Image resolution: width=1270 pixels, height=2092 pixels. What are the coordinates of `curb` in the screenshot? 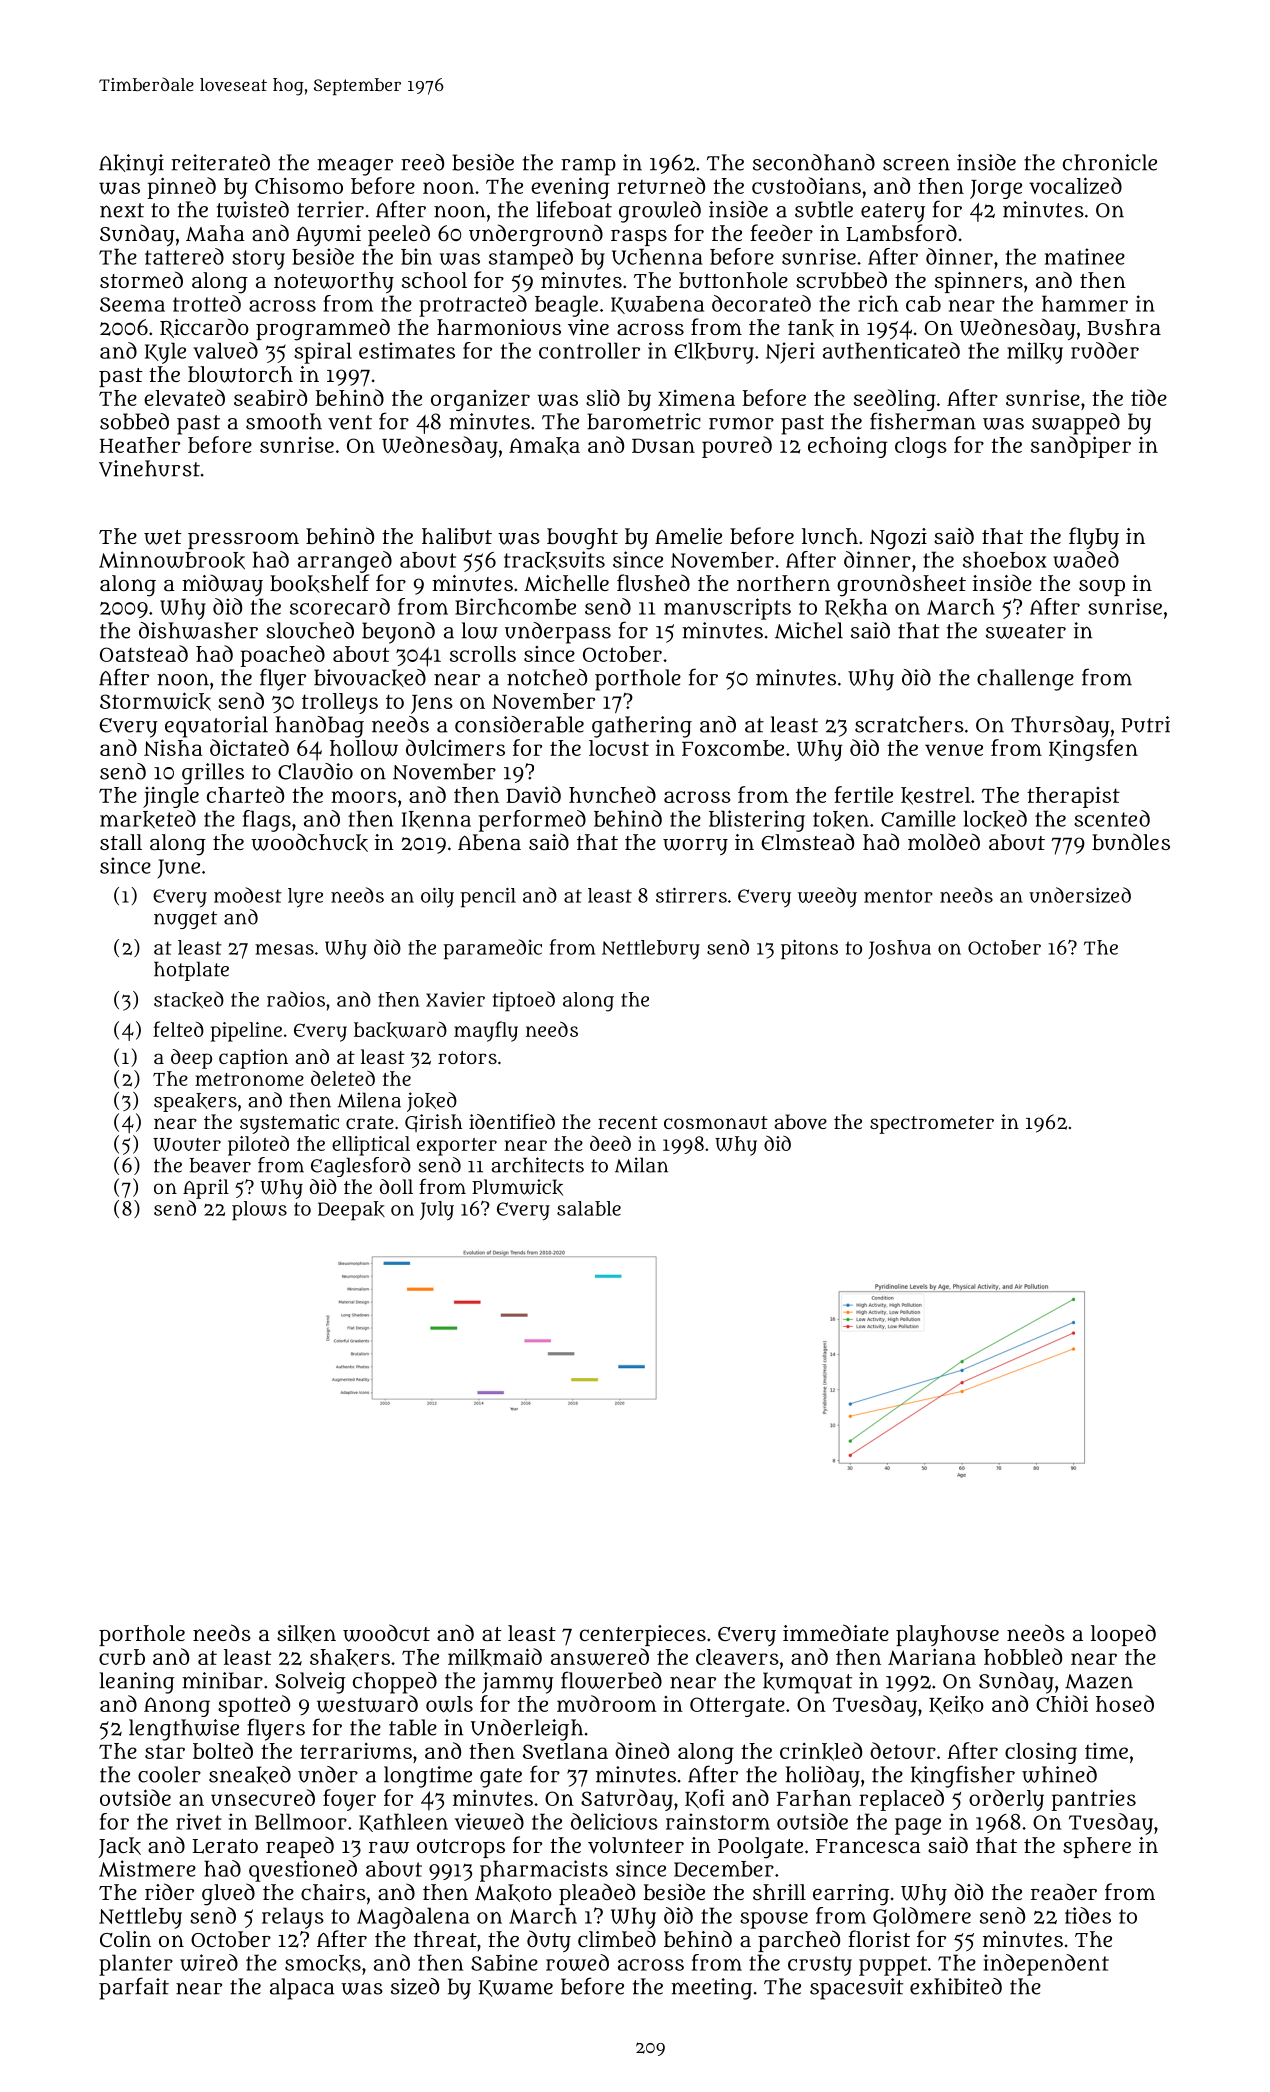 It's located at (122, 1657).
